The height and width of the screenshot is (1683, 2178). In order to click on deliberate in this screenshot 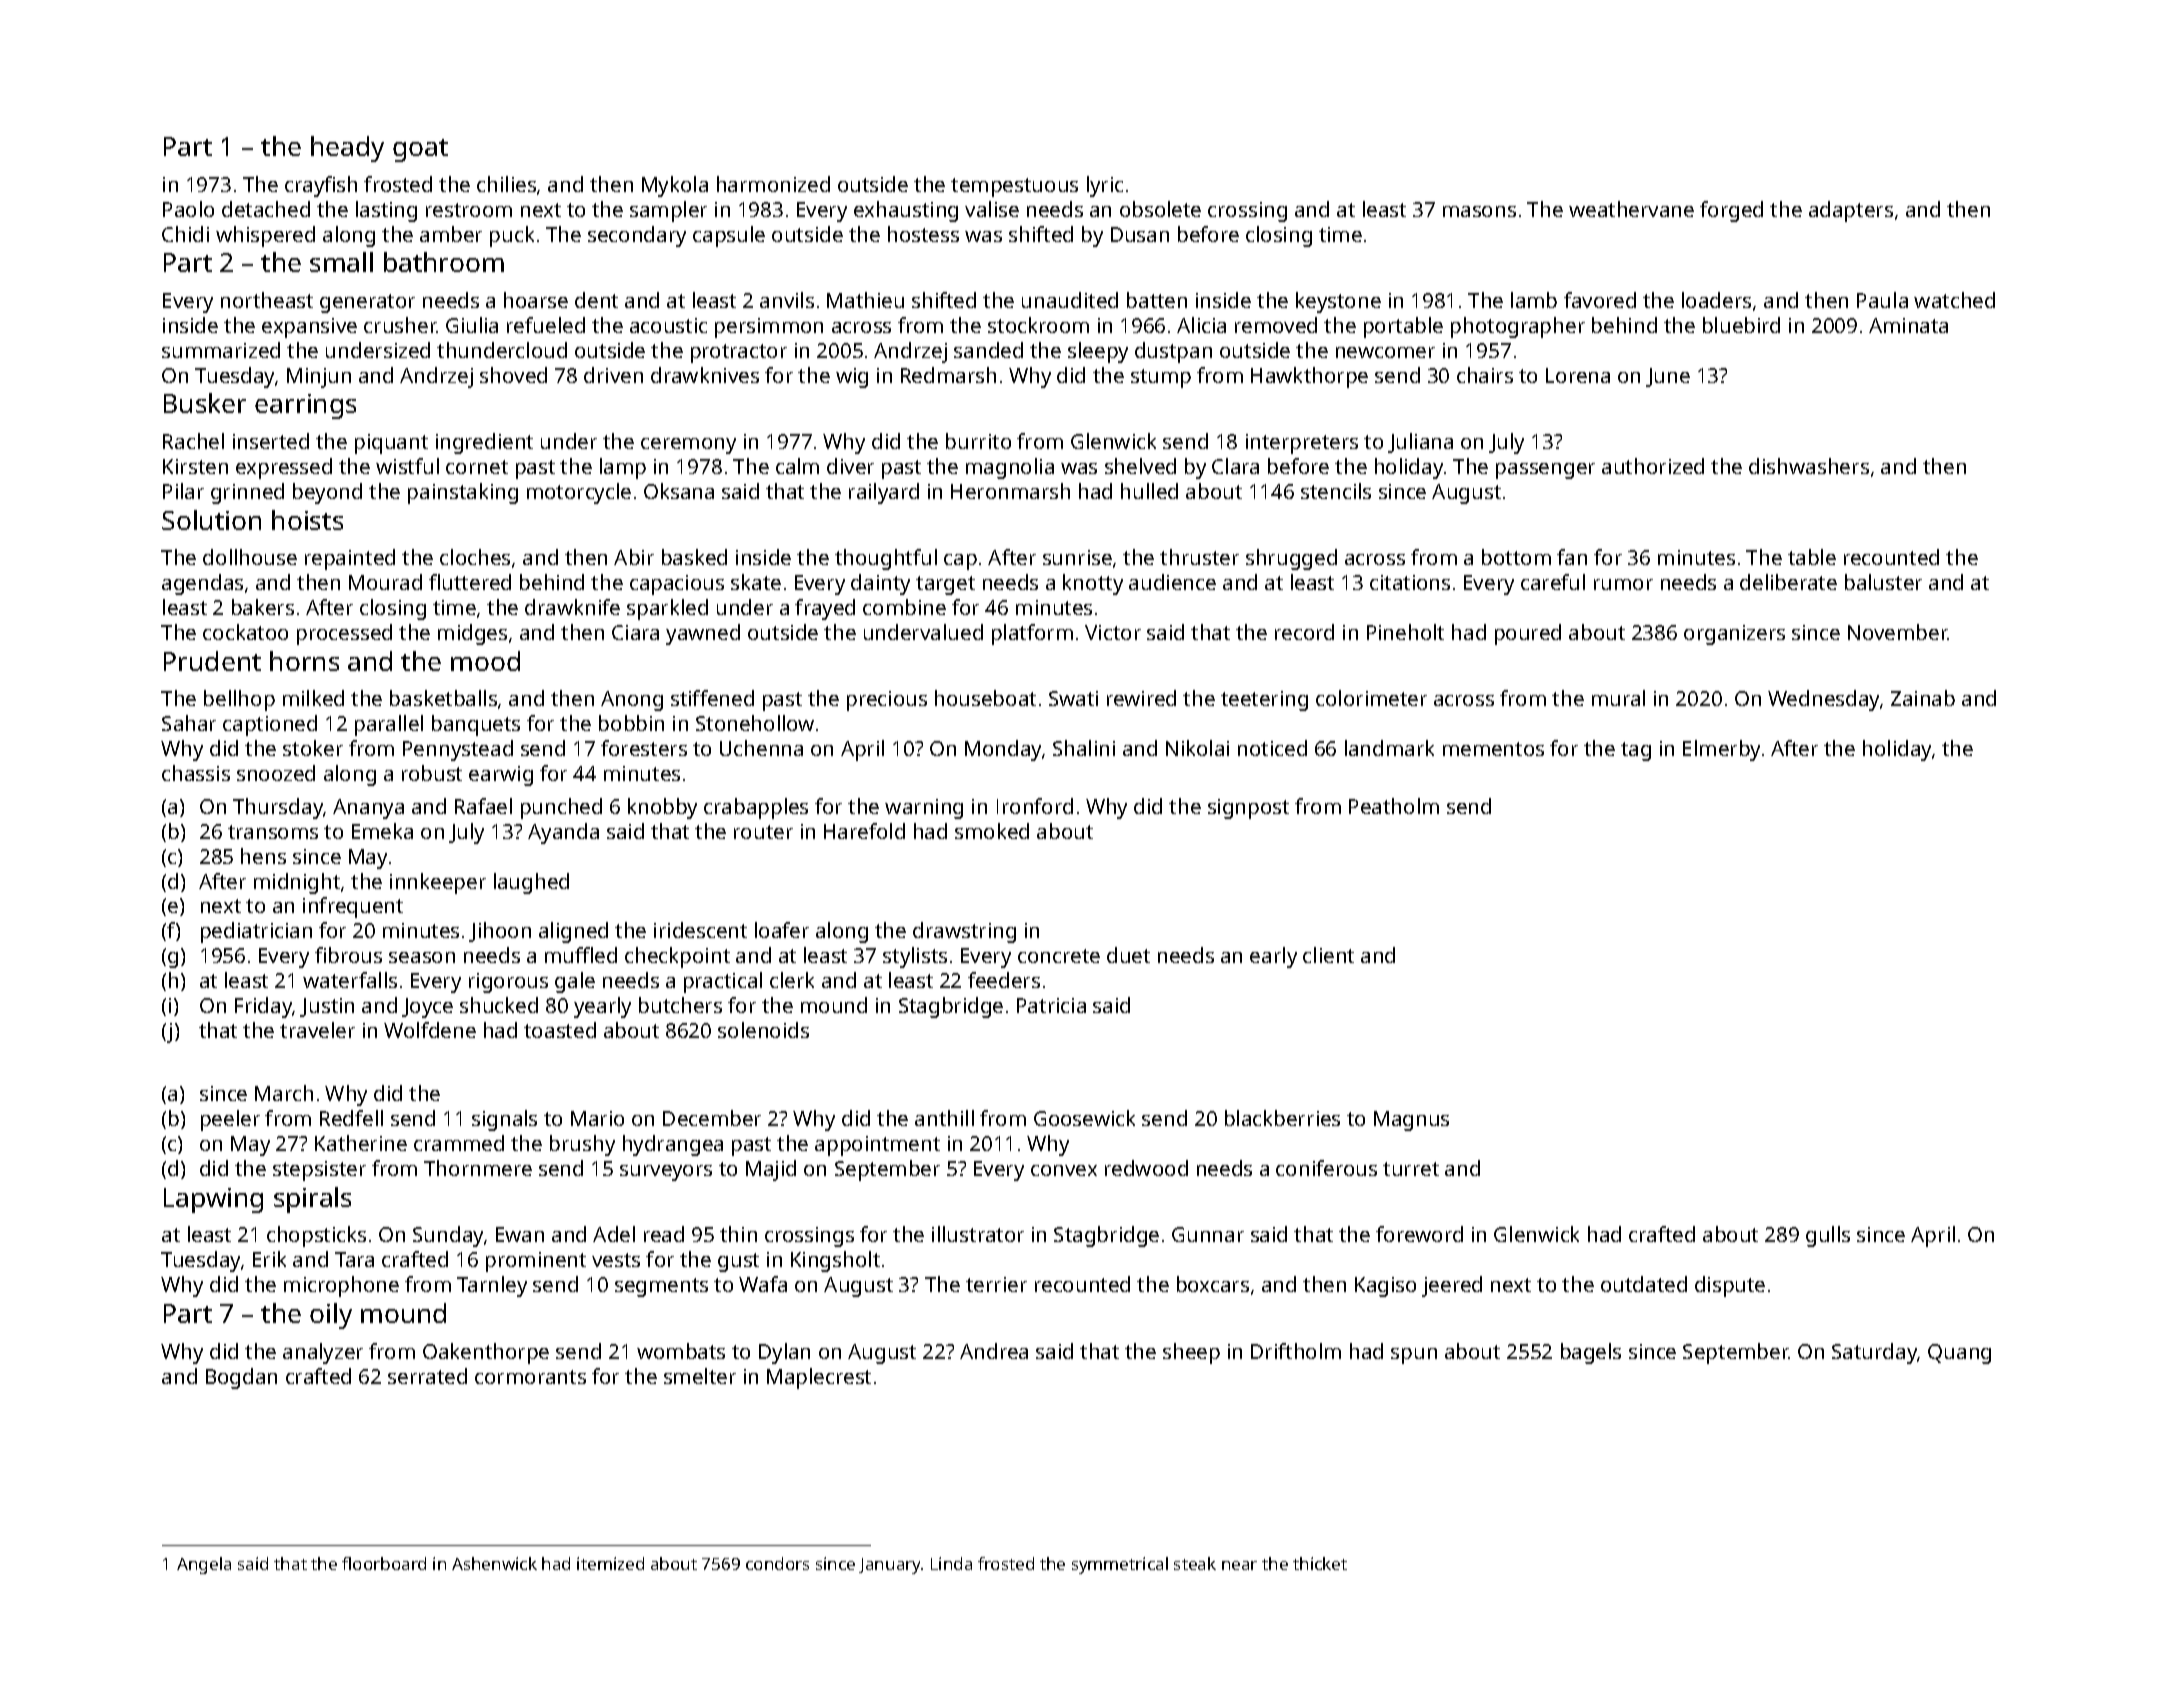, I will do `click(1788, 582)`.
